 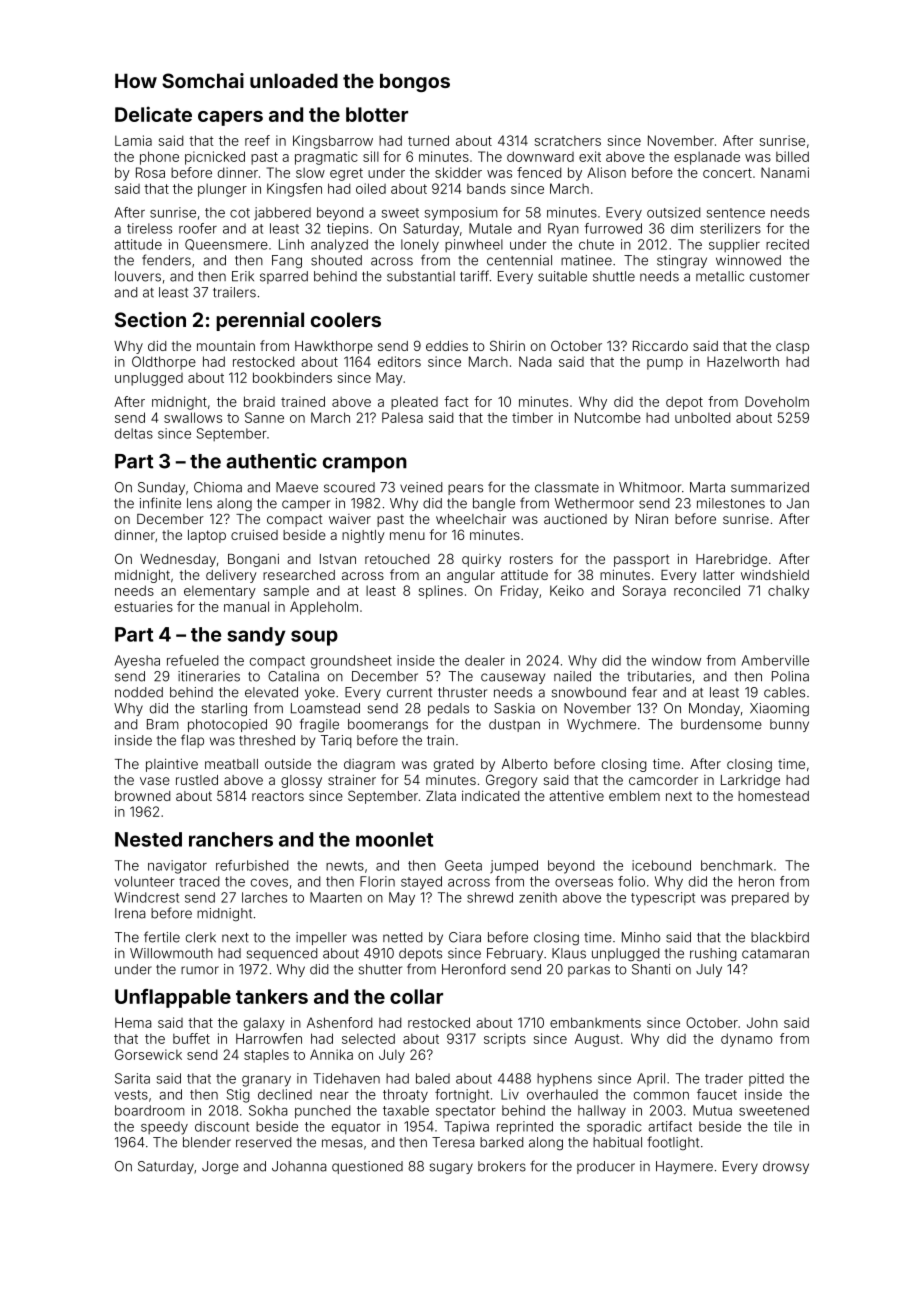 I want to click on Nada, so click(x=535, y=361).
